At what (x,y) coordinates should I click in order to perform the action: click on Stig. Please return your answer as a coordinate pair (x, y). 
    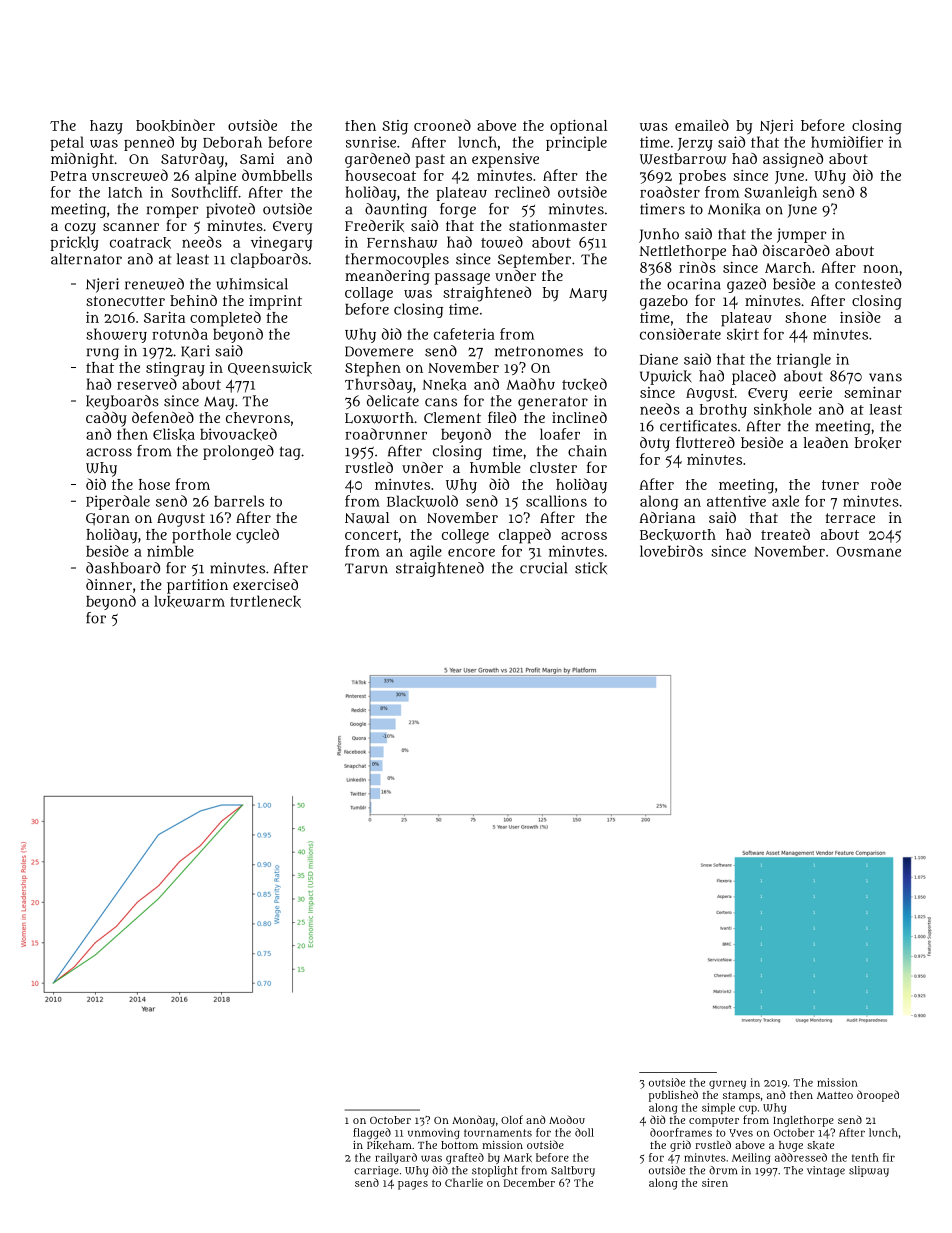
    Looking at the image, I should click on (395, 127).
